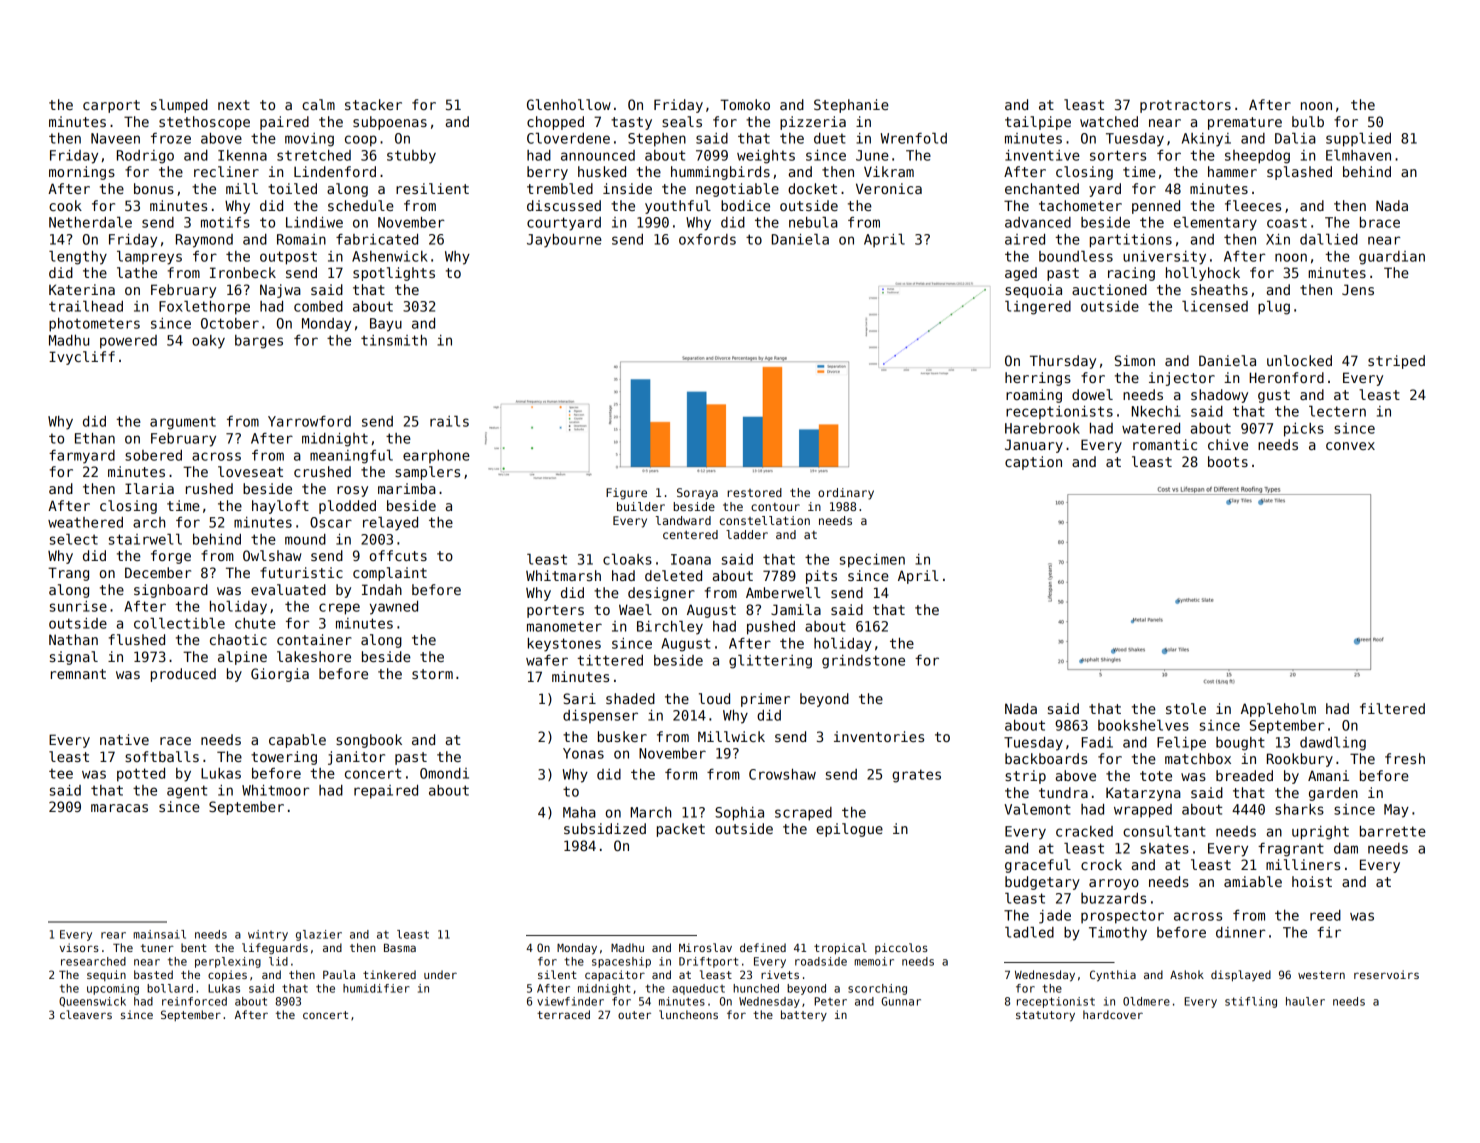 This screenshot has height=1143, width=1480. Describe the element at coordinates (339, 609) in the screenshot. I see `crepe` at that location.
